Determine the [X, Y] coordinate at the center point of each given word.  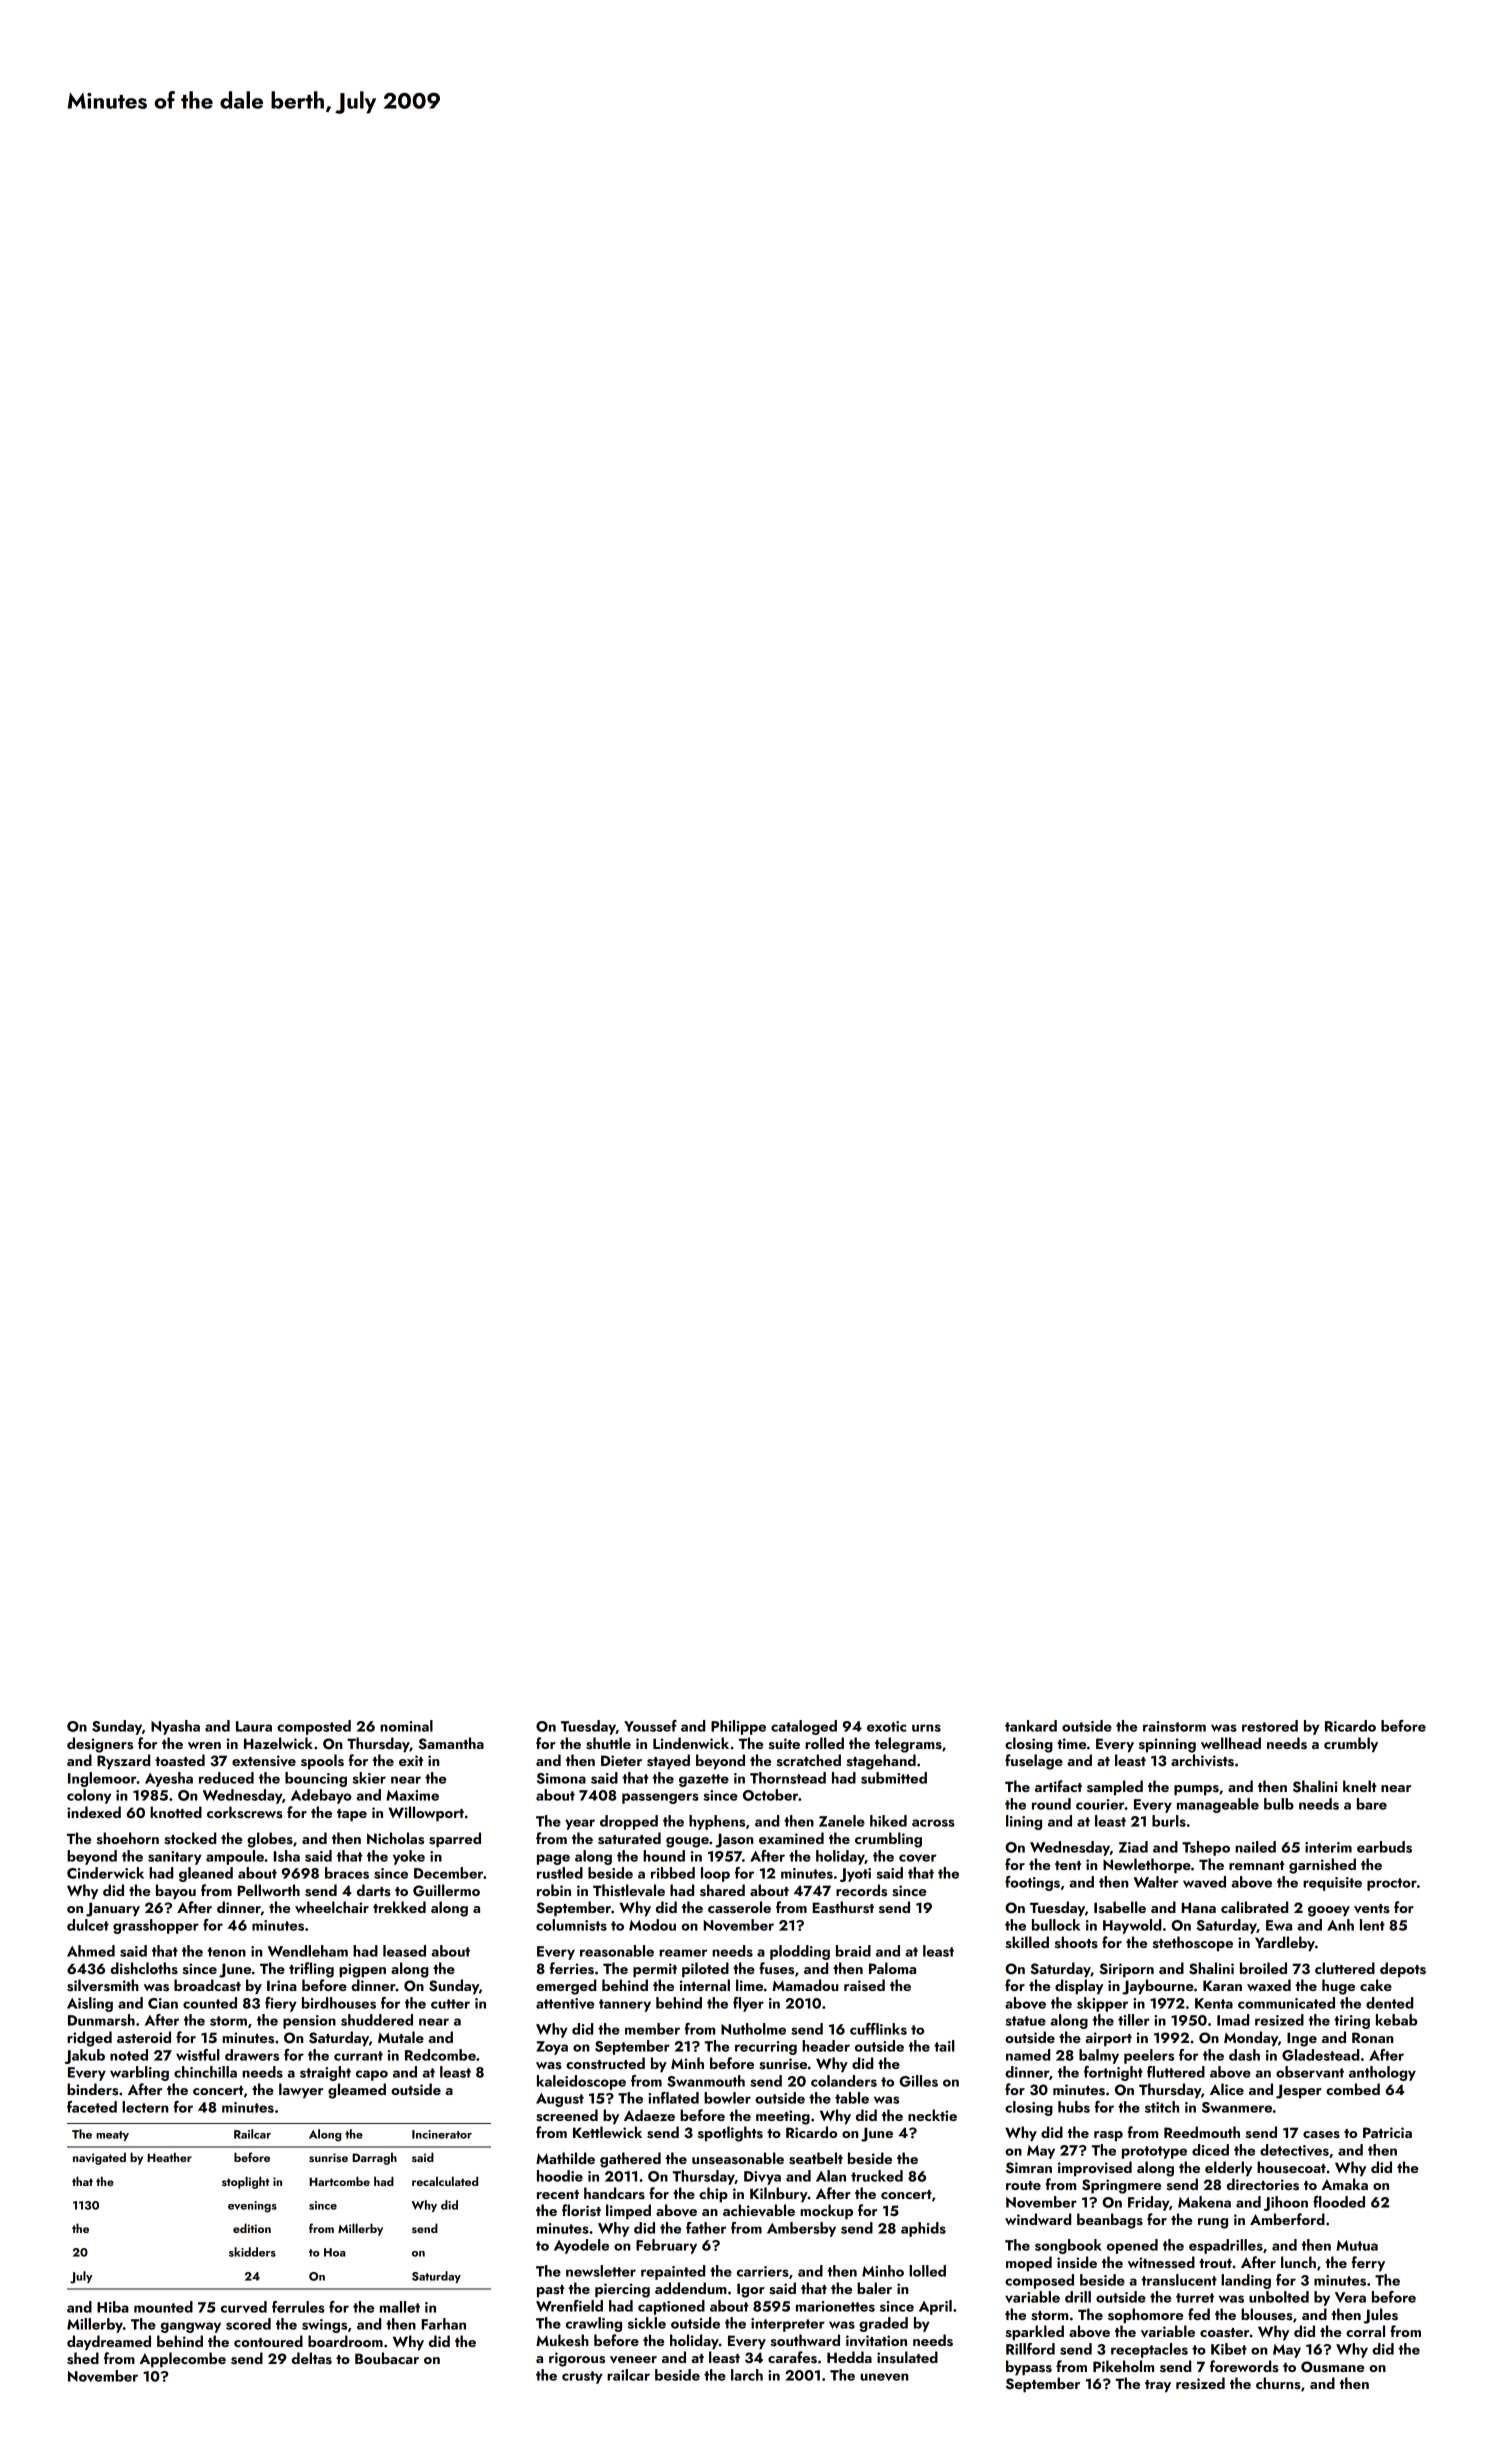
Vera [1350, 2297]
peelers [1149, 2056]
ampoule [235, 1857]
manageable [1218, 1805]
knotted [176, 1812]
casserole [739, 1907]
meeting [783, 2117]
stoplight [245, 2182]
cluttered [1345, 1968]
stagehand [881, 1762]
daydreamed [109, 2342]
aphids [923, 2229]
